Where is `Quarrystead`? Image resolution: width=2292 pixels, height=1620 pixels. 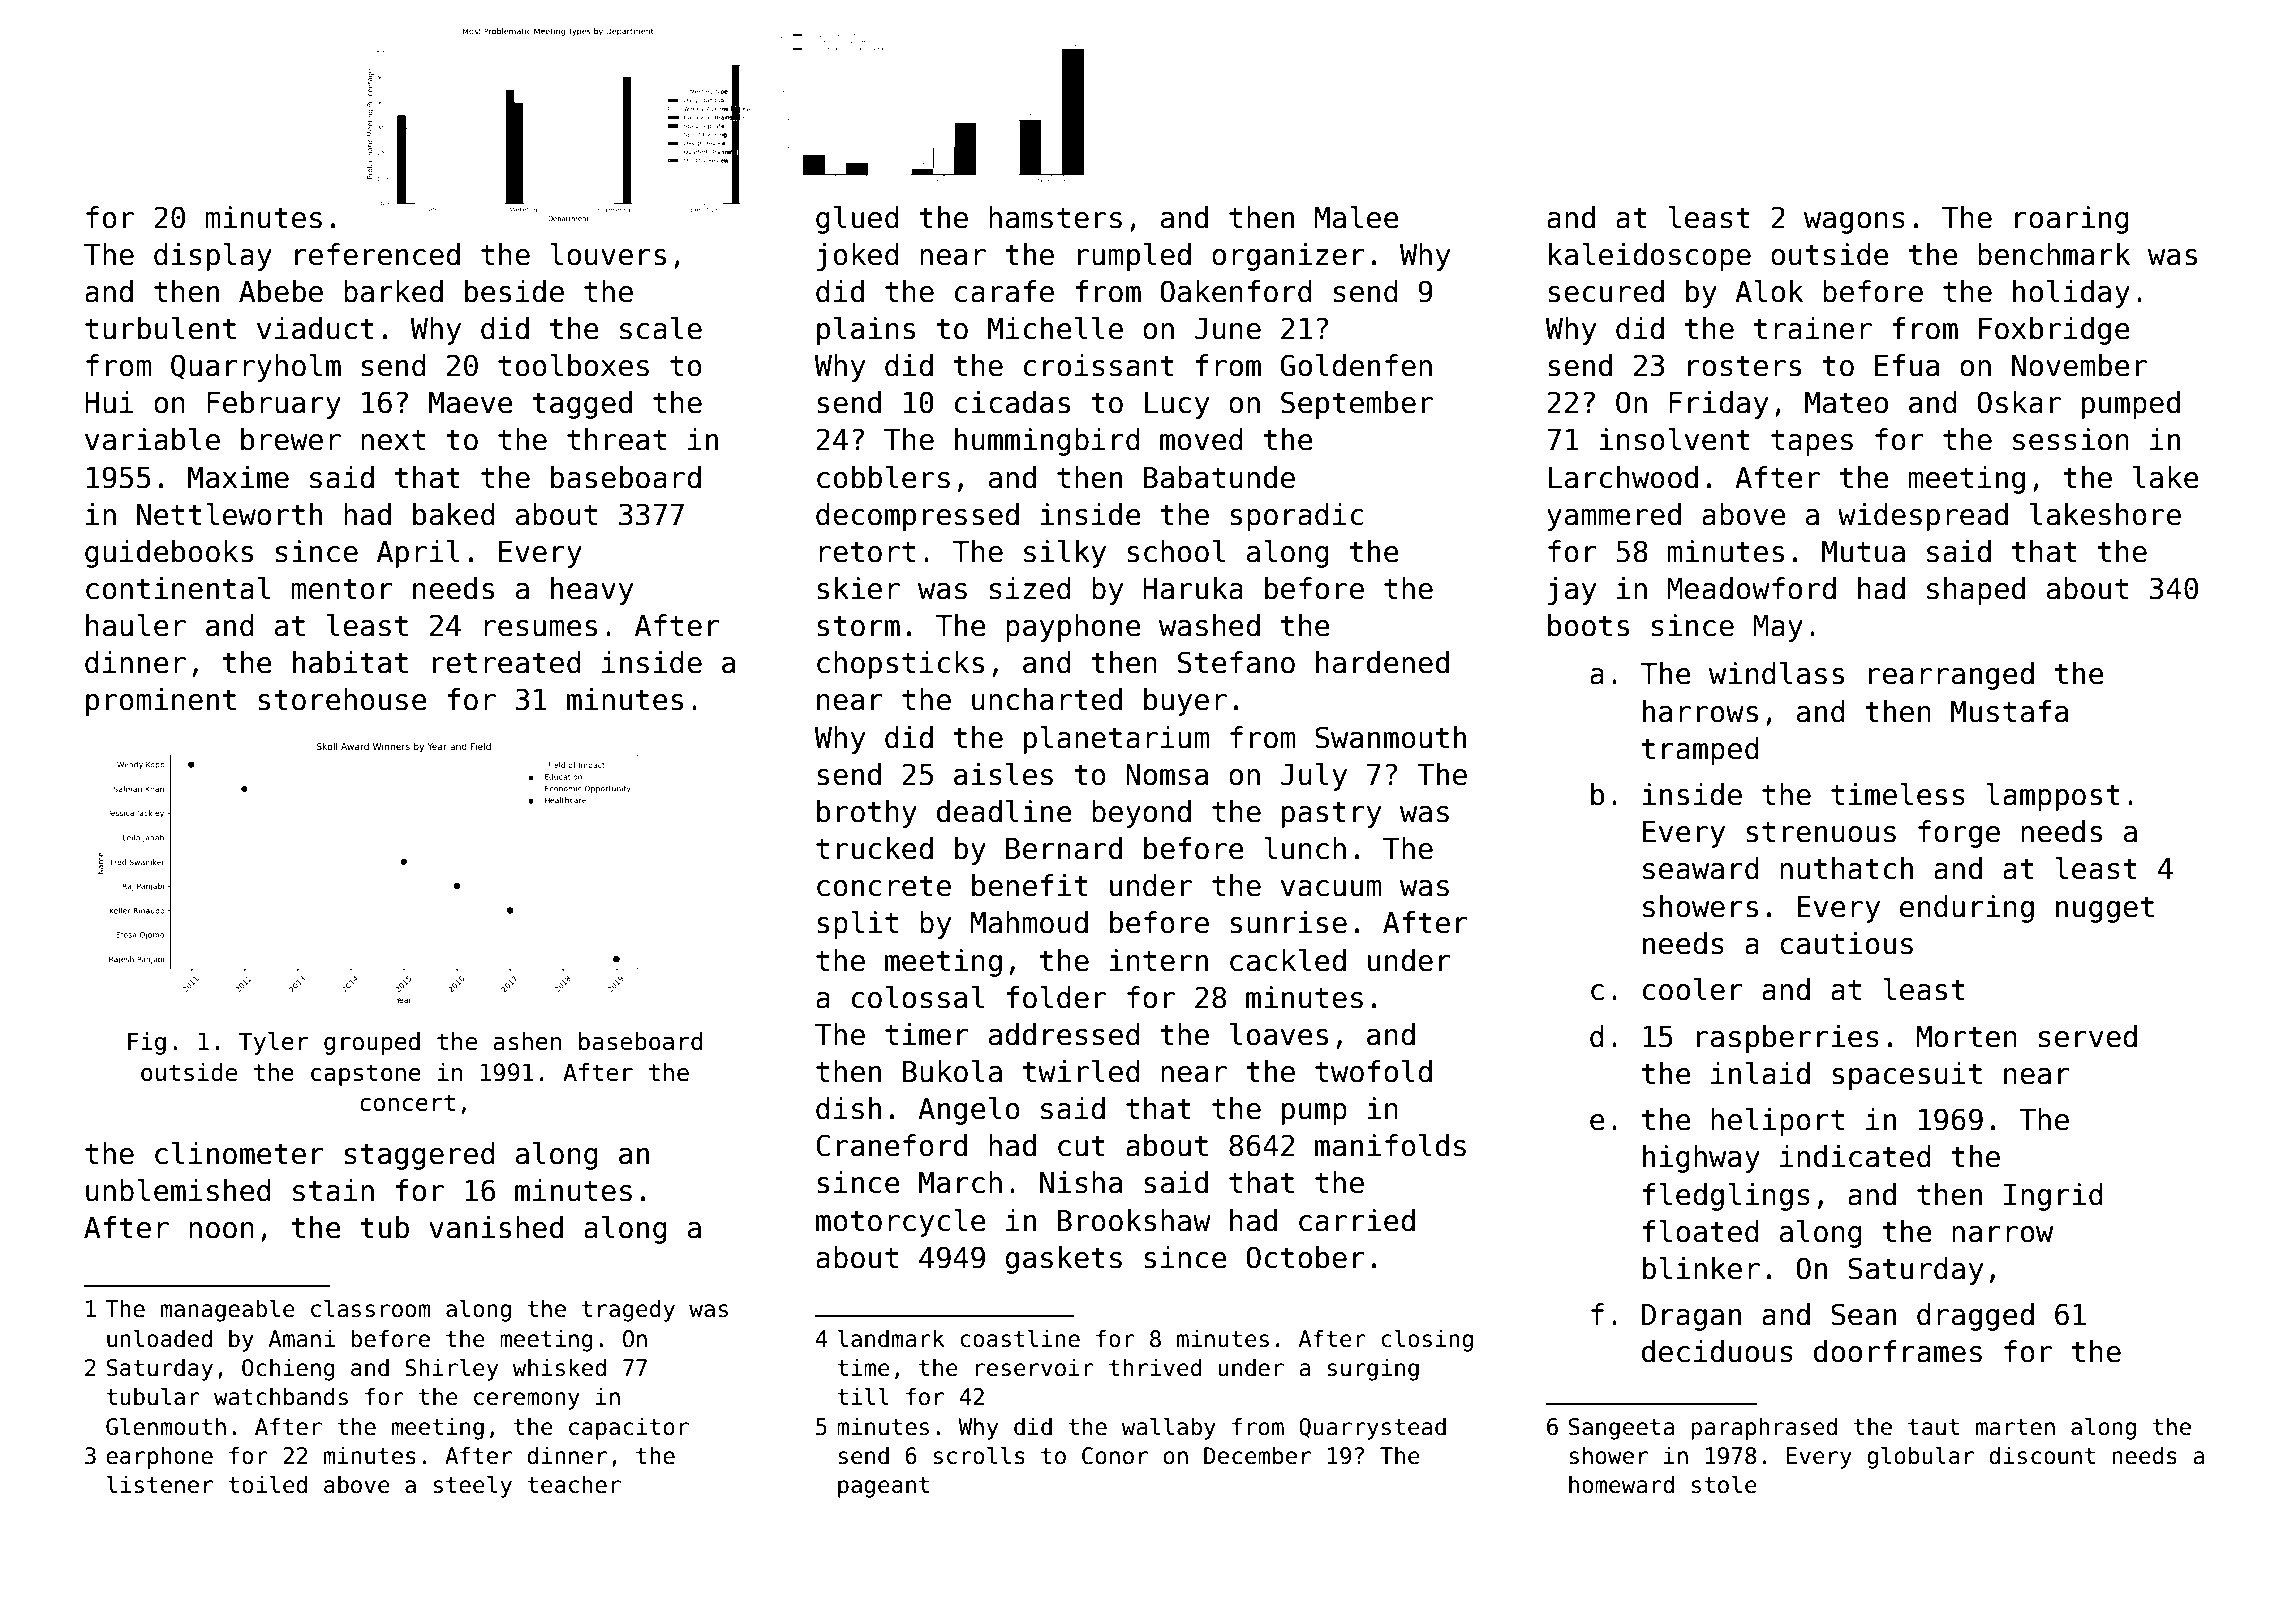 Quarrystead is located at coordinates (1372, 1428).
